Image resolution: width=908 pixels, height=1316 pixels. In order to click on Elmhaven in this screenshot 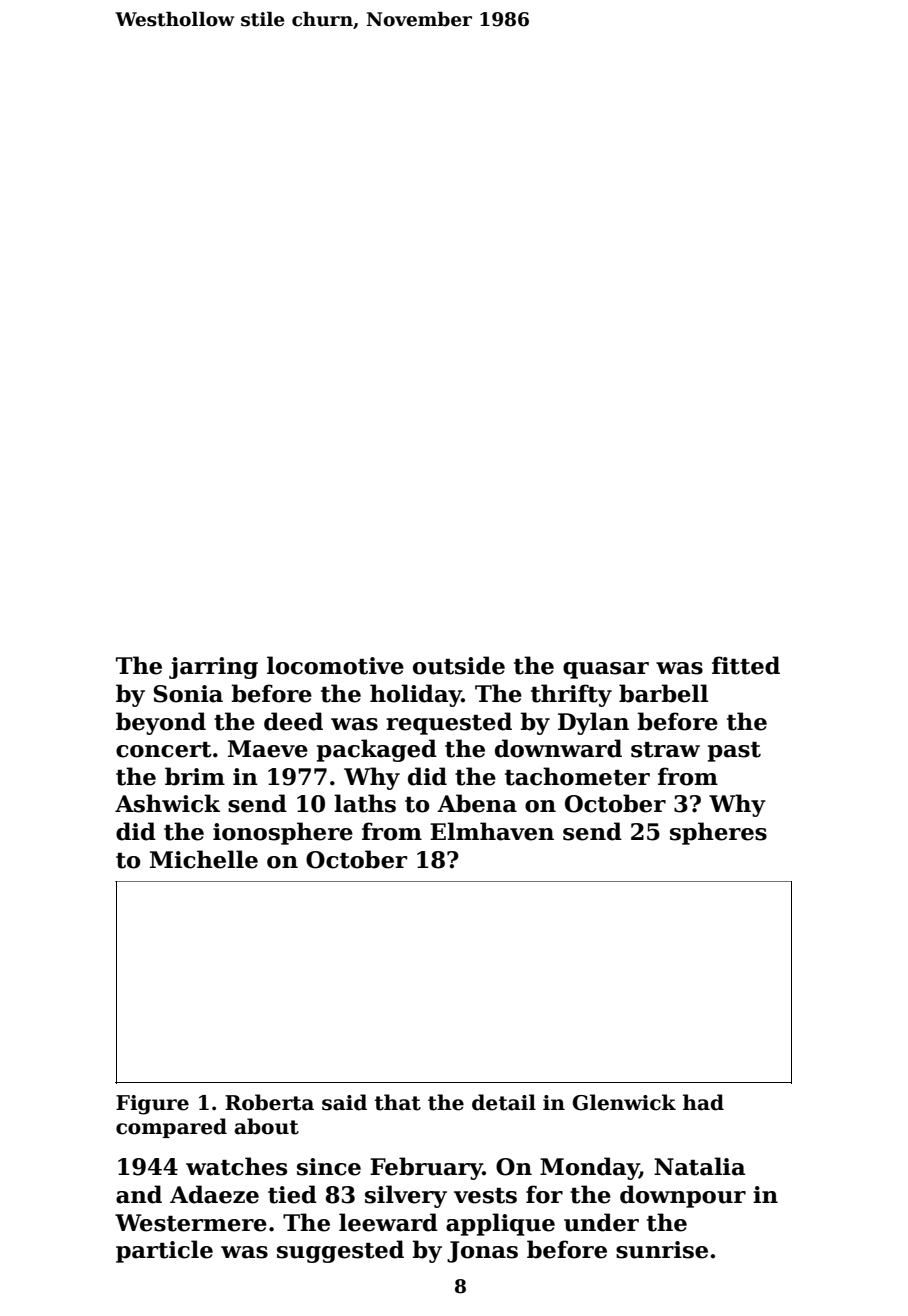, I will do `click(492, 831)`.
